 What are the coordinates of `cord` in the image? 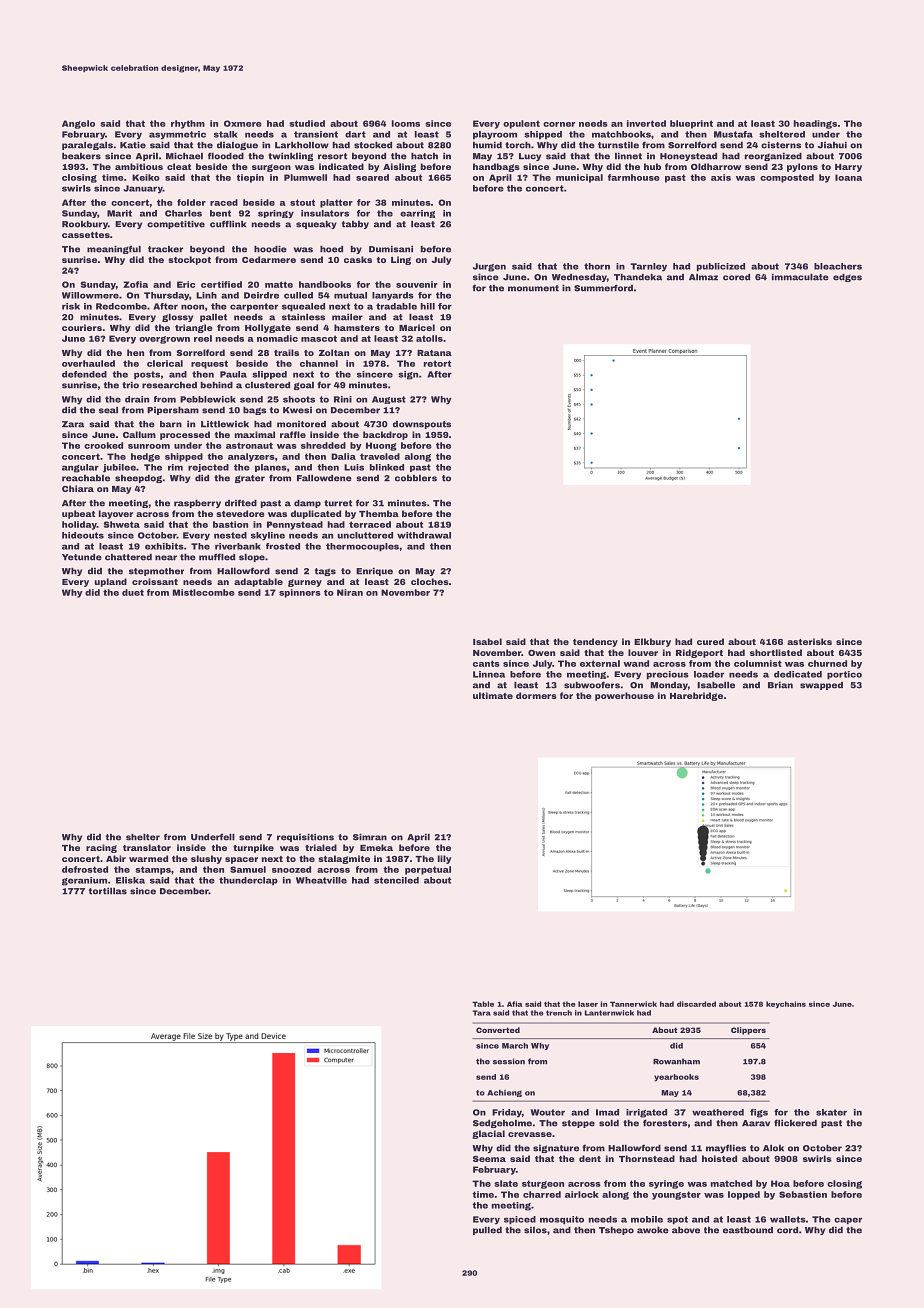 It's located at (787, 1230).
